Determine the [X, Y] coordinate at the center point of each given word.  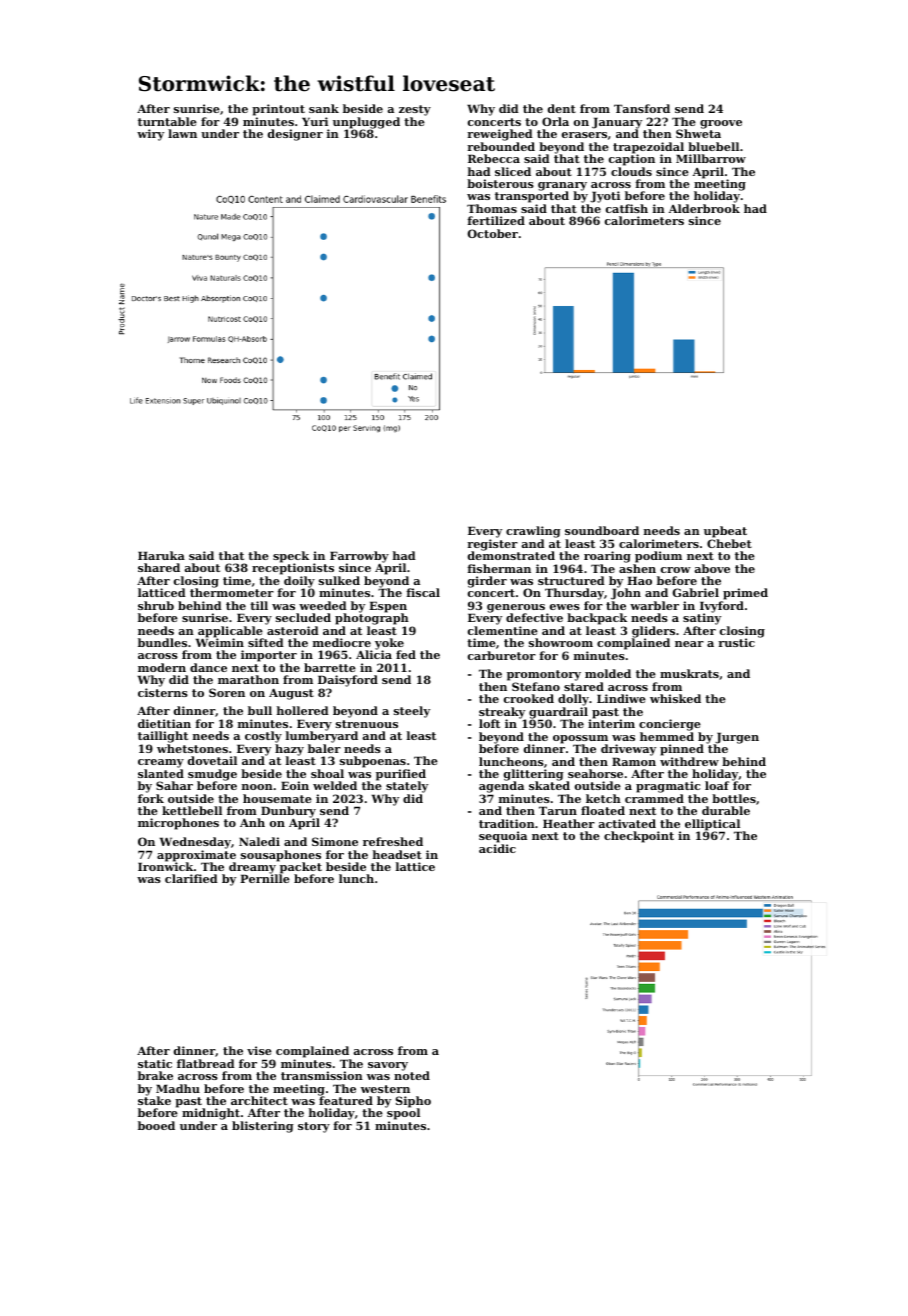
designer [295, 135]
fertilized [496, 220]
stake [154, 1100]
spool [403, 1114]
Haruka [161, 555]
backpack [597, 619]
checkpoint [639, 837]
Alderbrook [704, 208]
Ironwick [165, 866]
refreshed [393, 841]
